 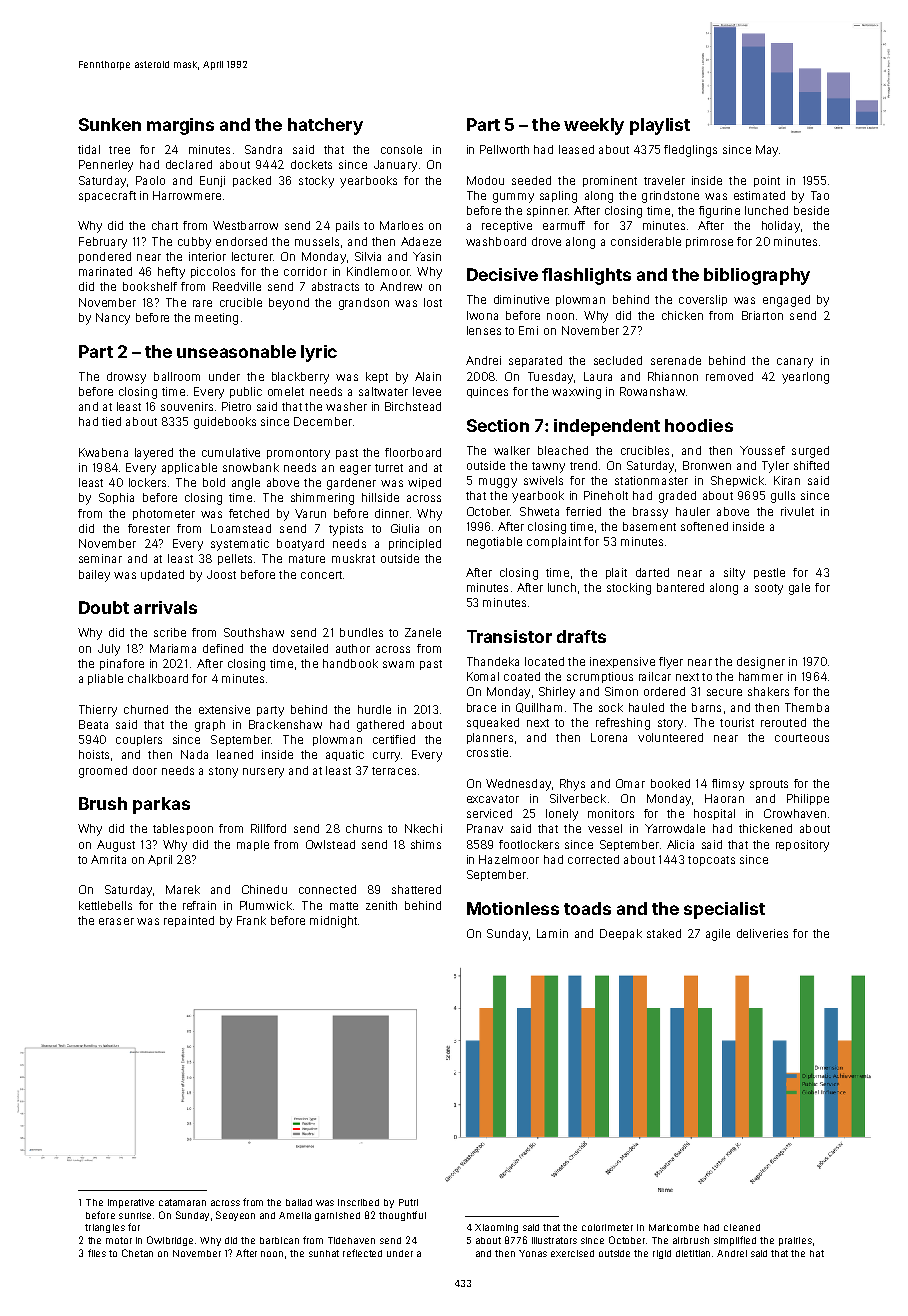 I want to click on playlist, so click(x=660, y=126).
